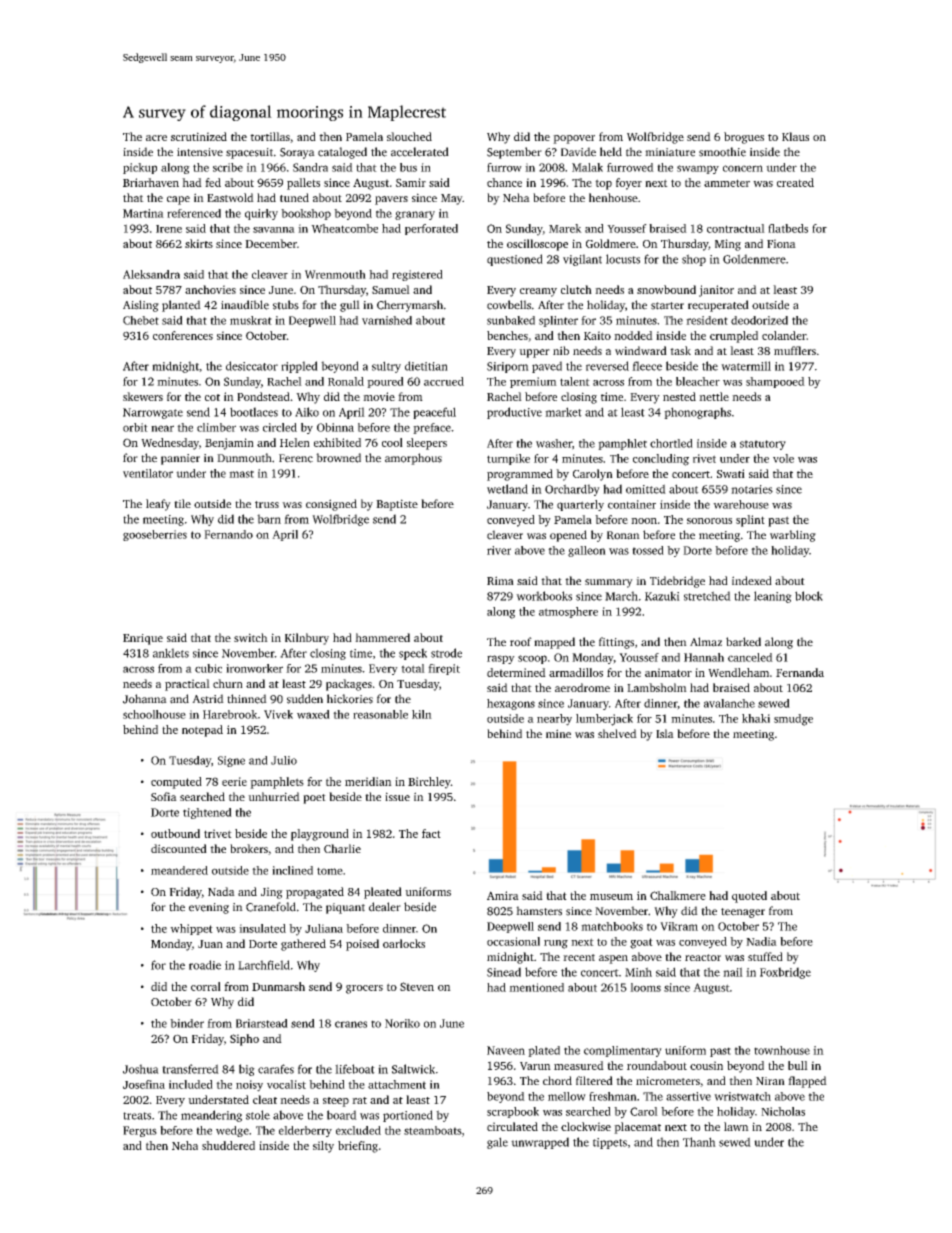  I want to click on Fernanda, so click(800, 672).
